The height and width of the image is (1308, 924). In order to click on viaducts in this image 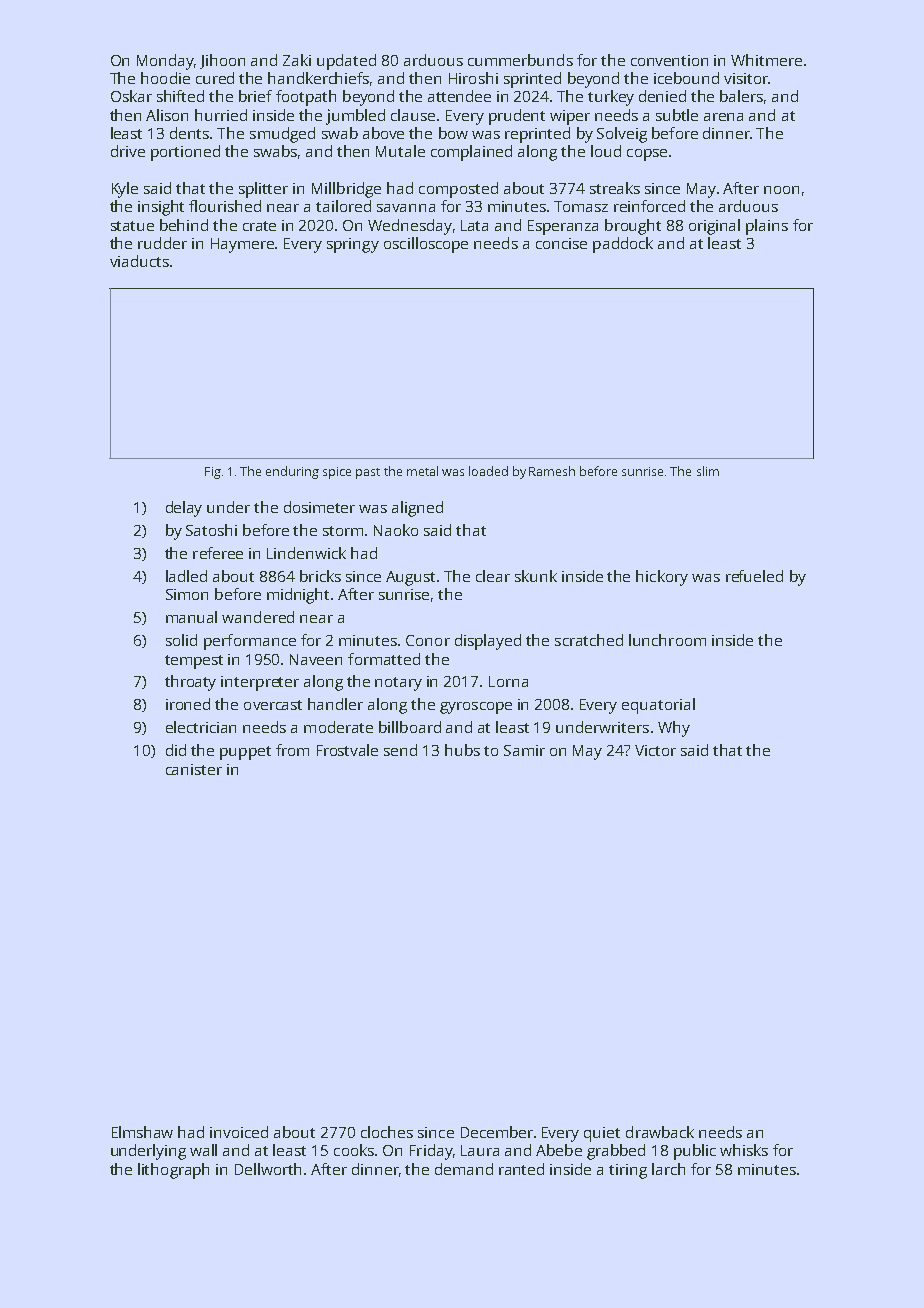, I will do `click(139, 261)`.
